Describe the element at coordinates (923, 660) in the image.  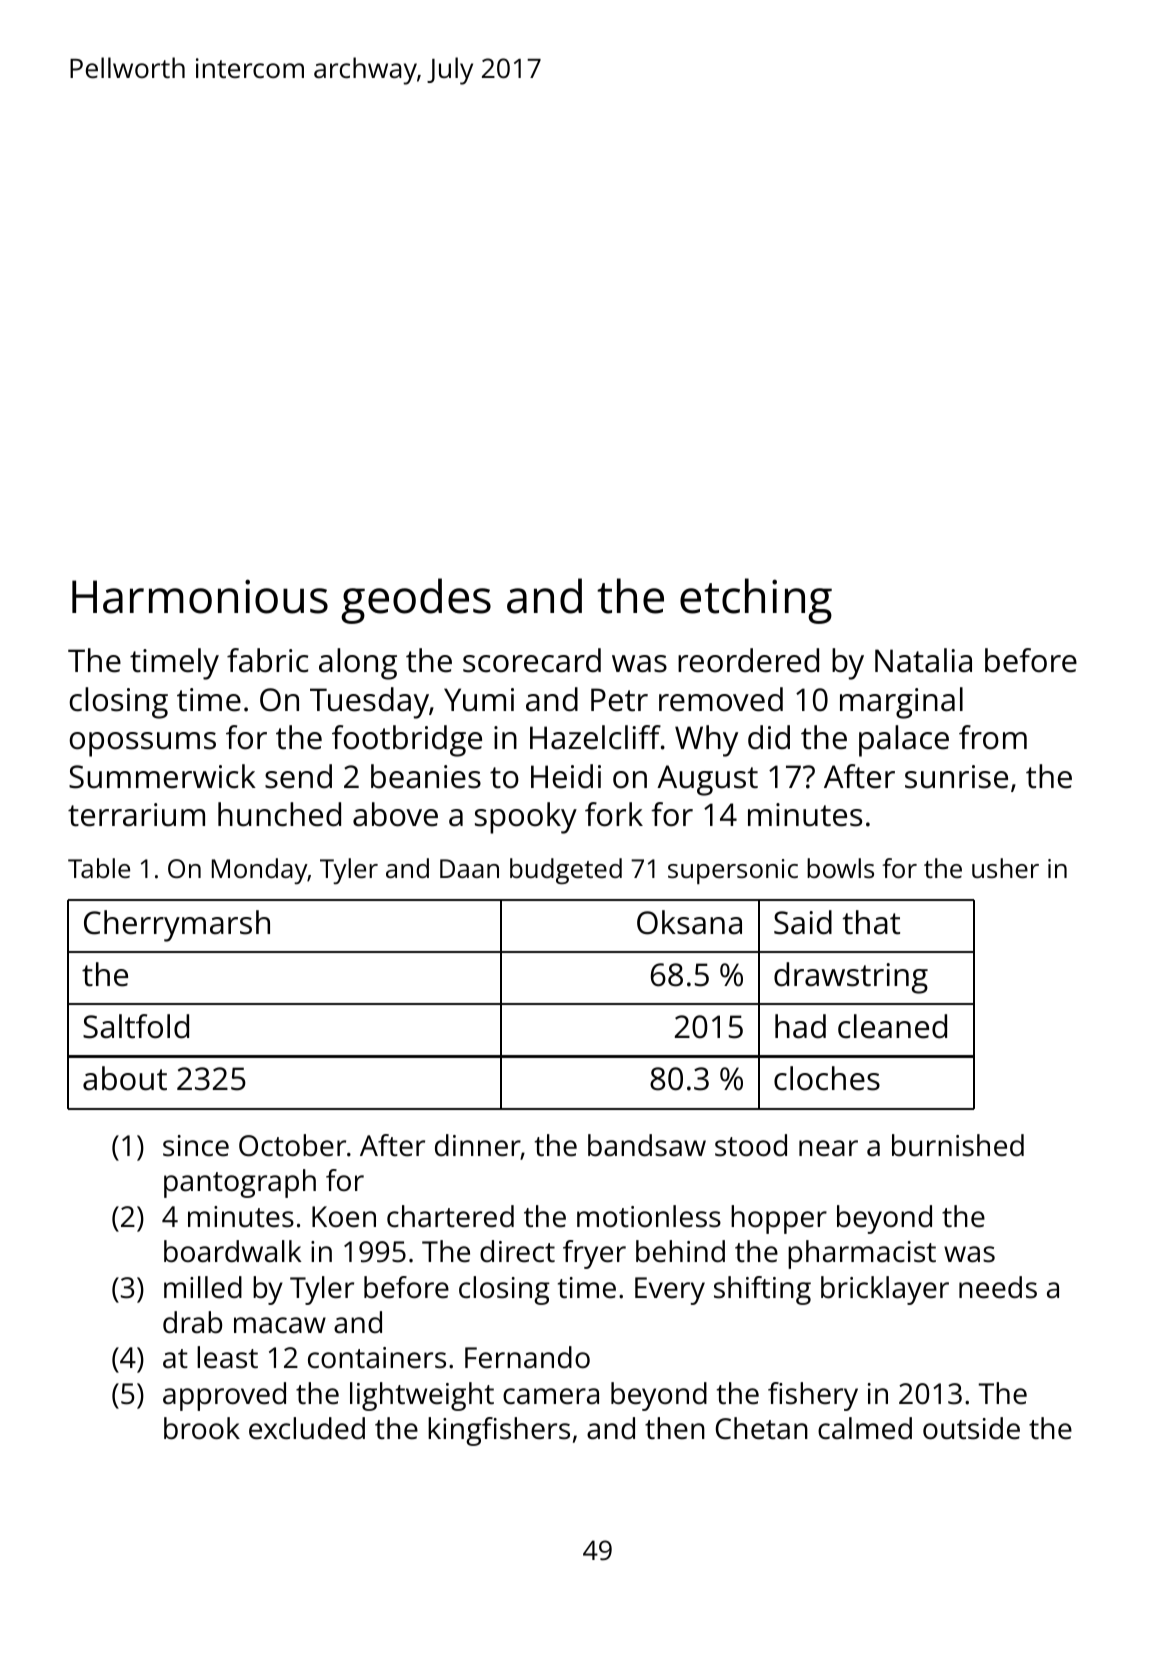
I see `Natalia` at that location.
